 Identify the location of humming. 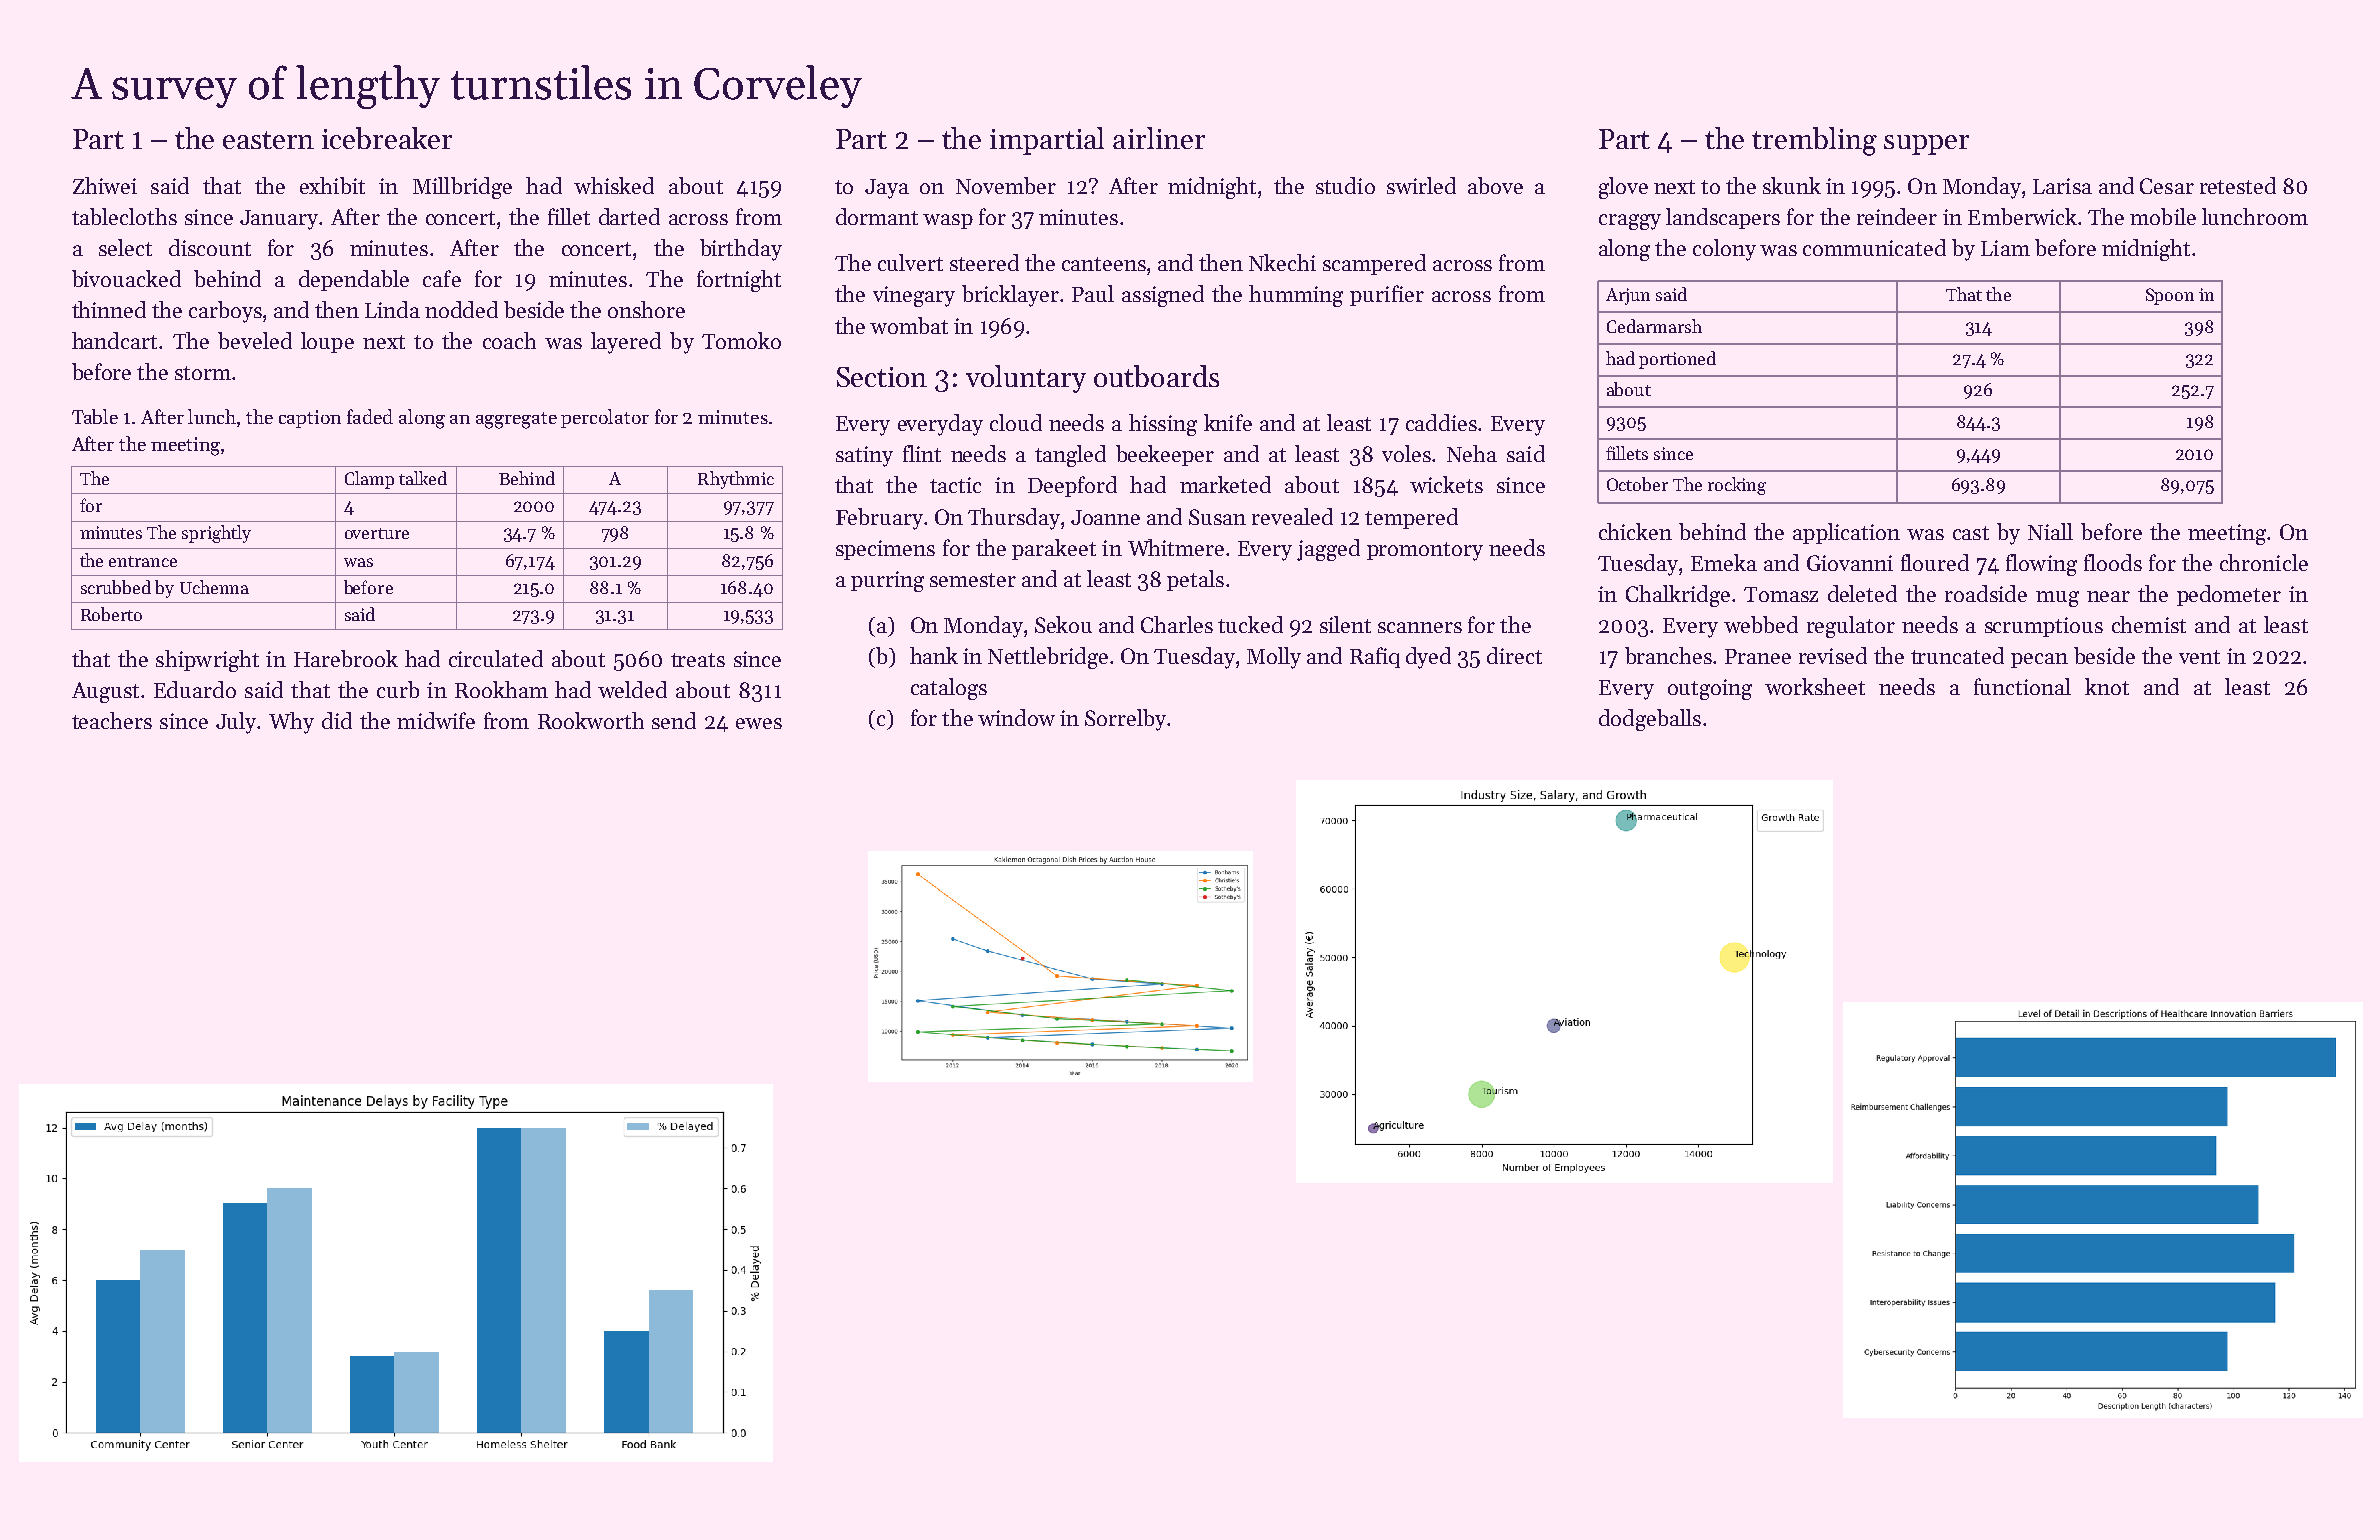
(1296, 296).
